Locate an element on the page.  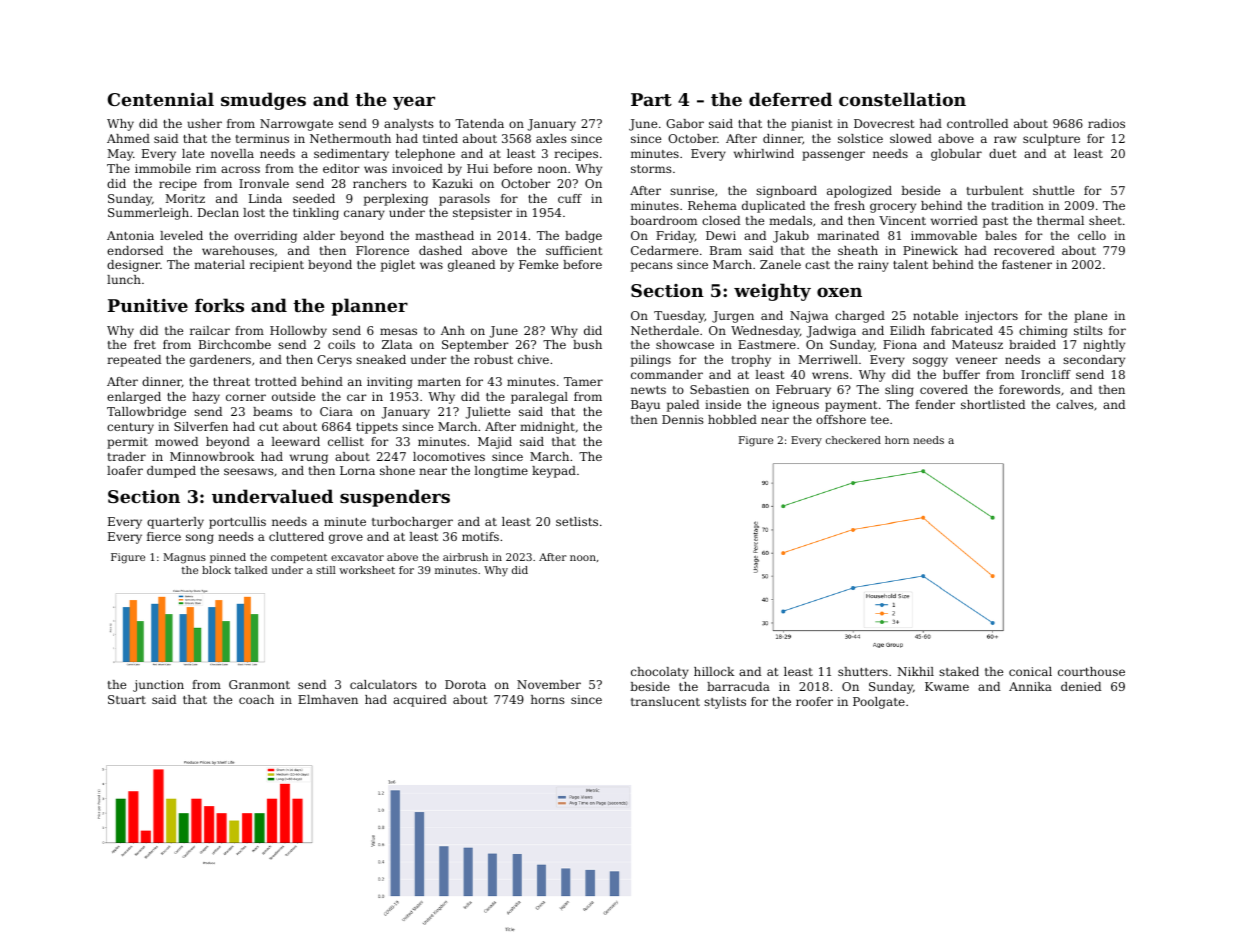
Centennial is located at coordinates (161, 99).
